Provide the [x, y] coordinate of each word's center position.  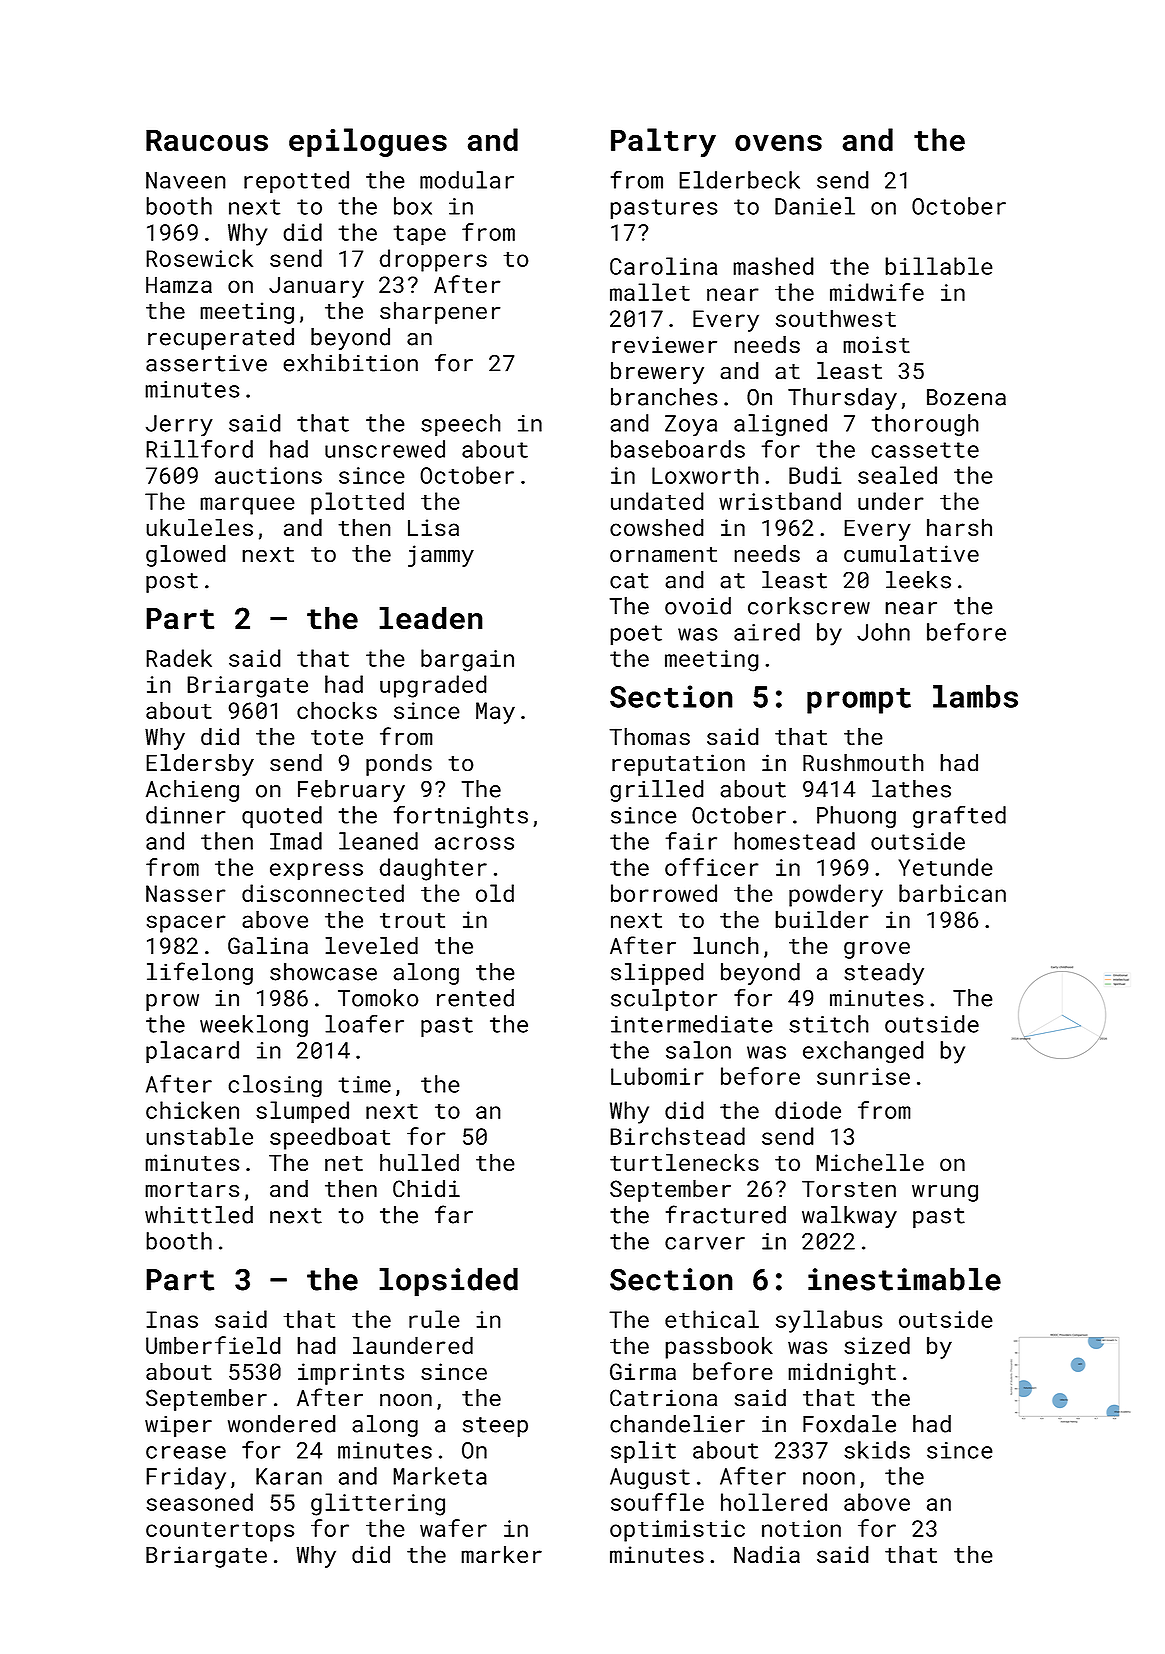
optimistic [677, 1531]
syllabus [829, 1321]
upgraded [433, 686]
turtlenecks [684, 1162]
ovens [778, 142]
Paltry [663, 143]
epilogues [368, 142]
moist [876, 344]
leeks [918, 580]
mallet [650, 292]
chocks [337, 710]
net [344, 1163]
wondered [282, 1424]
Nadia [767, 1554]
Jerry [179, 425]
